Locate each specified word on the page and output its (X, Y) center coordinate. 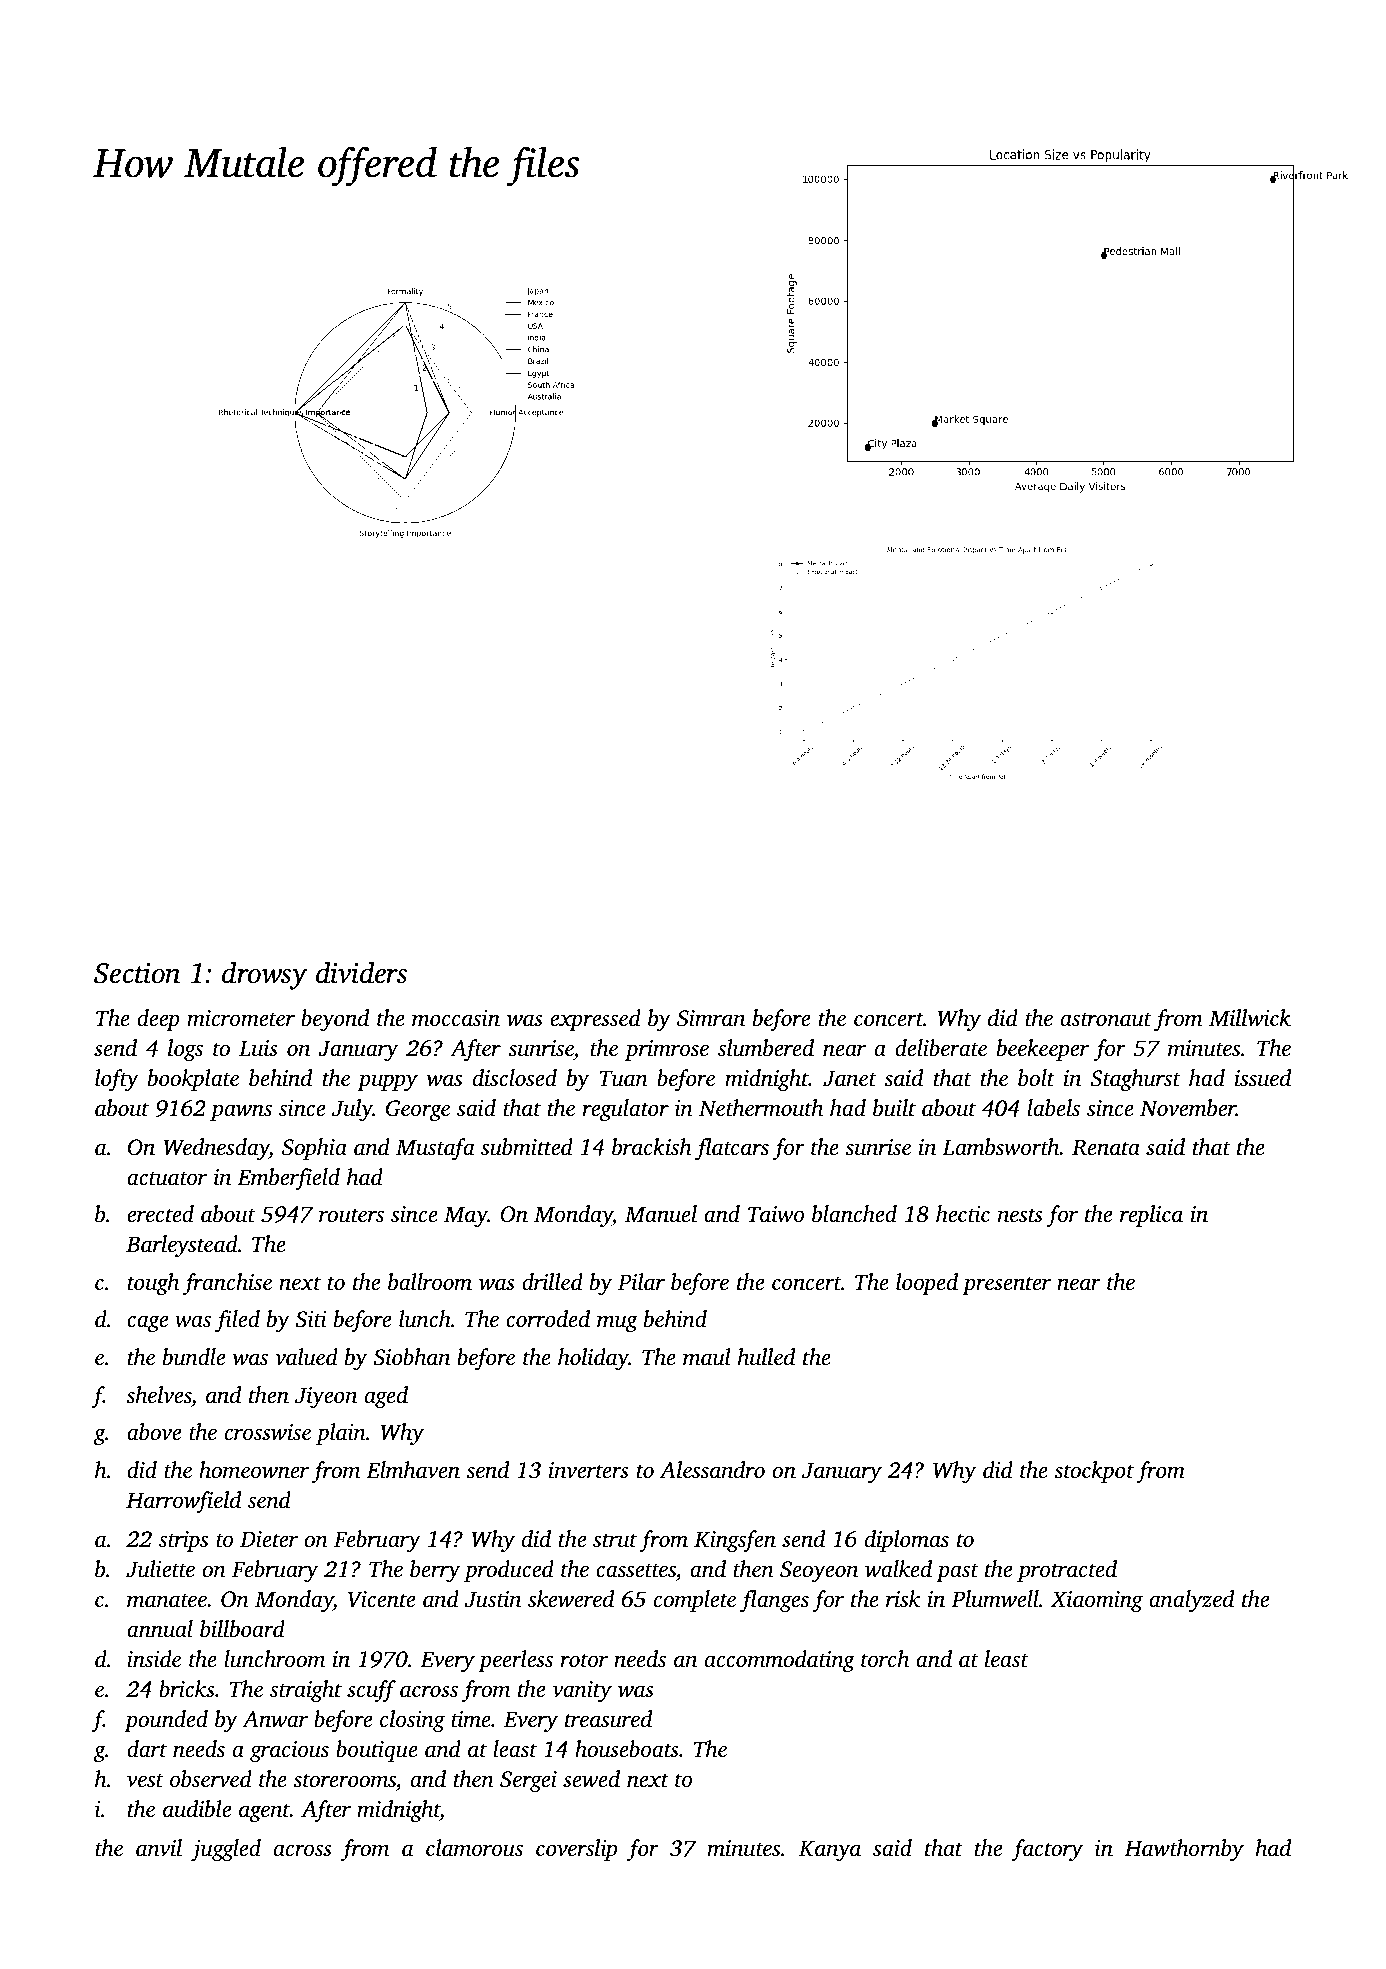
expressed (595, 1020)
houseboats (627, 1749)
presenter (1006, 1285)
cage (147, 1323)
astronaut (1106, 1020)
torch (885, 1659)
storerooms (344, 1781)
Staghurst (1136, 1080)
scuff (371, 1691)
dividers (361, 972)
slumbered (766, 1048)
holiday (593, 1359)
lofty (117, 1080)
